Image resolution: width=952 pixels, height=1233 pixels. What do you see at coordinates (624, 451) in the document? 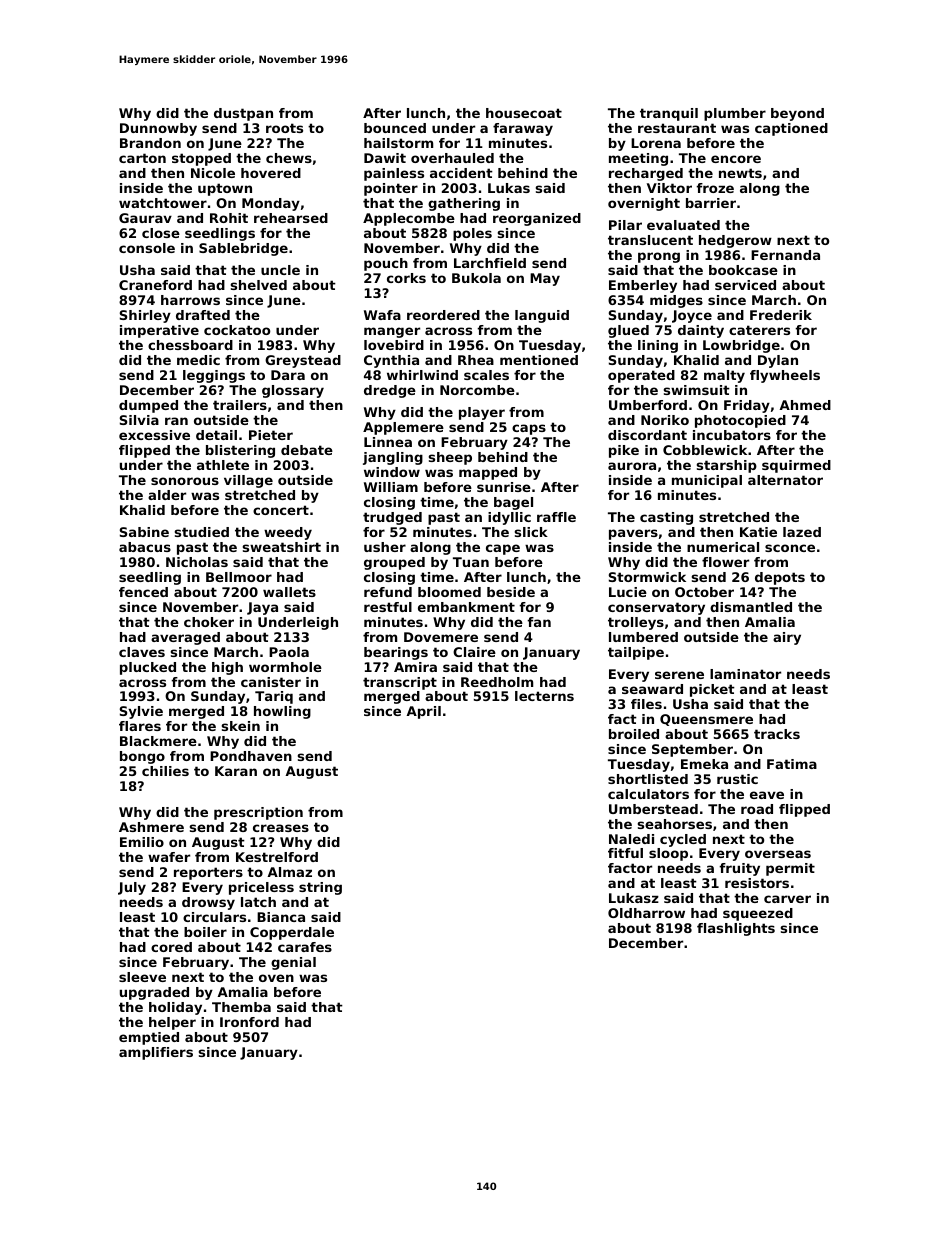
I see `pike` at bounding box center [624, 451].
